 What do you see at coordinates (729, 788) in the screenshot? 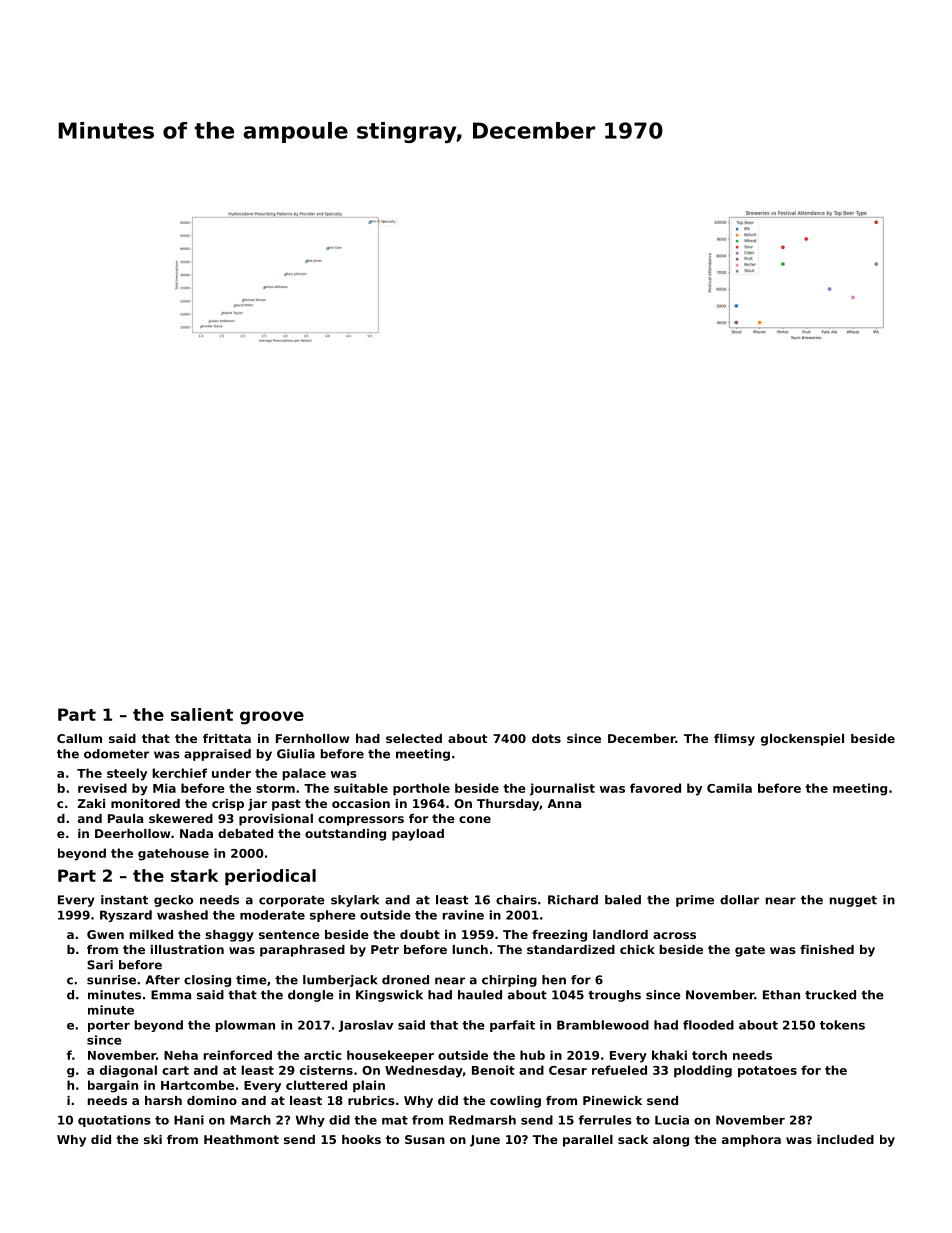
I see `Camila` at bounding box center [729, 788].
